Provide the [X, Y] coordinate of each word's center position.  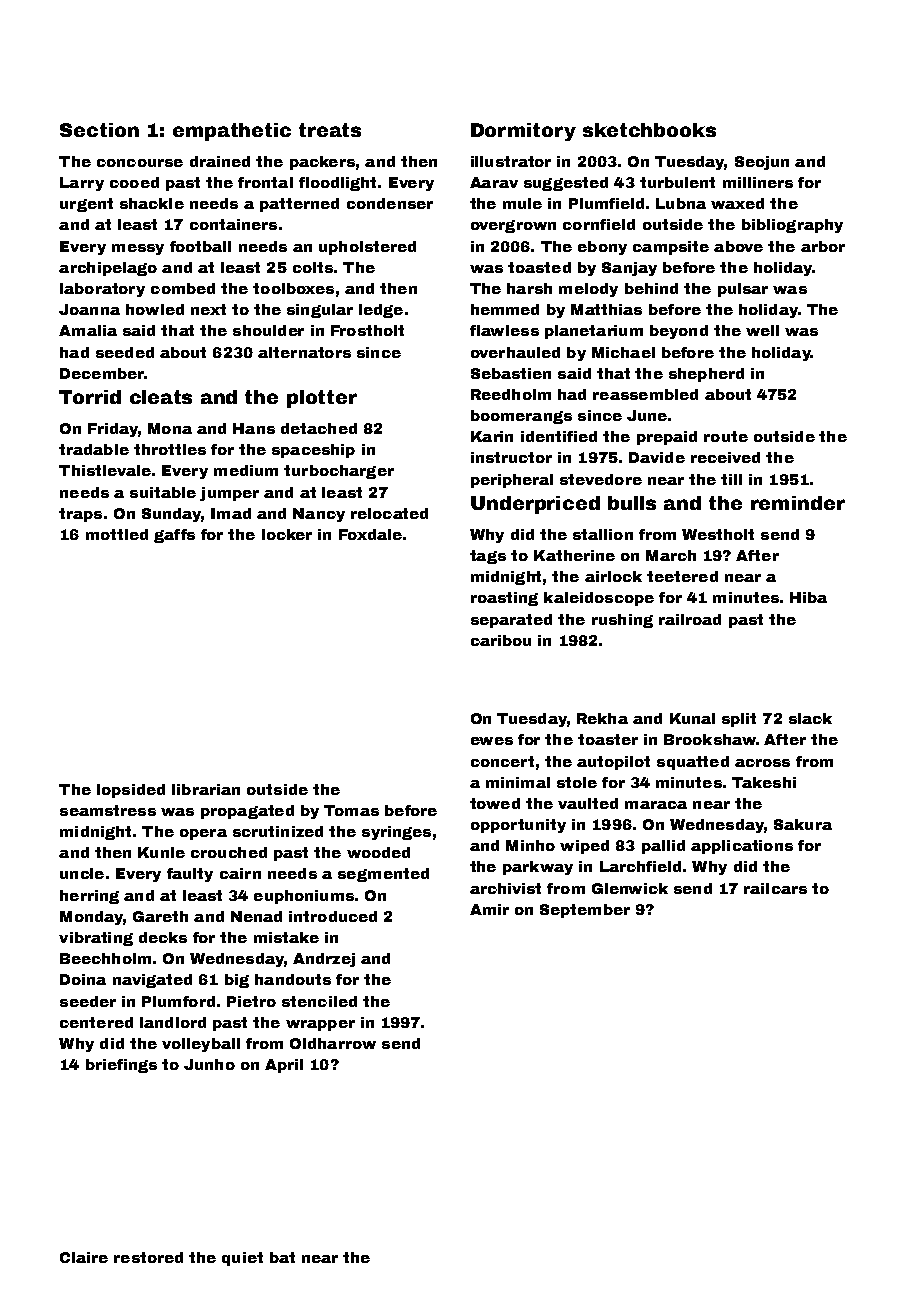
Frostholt [367, 330]
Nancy [319, 515]
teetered [682, 576]
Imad [231, 513]
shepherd [706, 375]
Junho [209, 1064]
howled [155, 309]
